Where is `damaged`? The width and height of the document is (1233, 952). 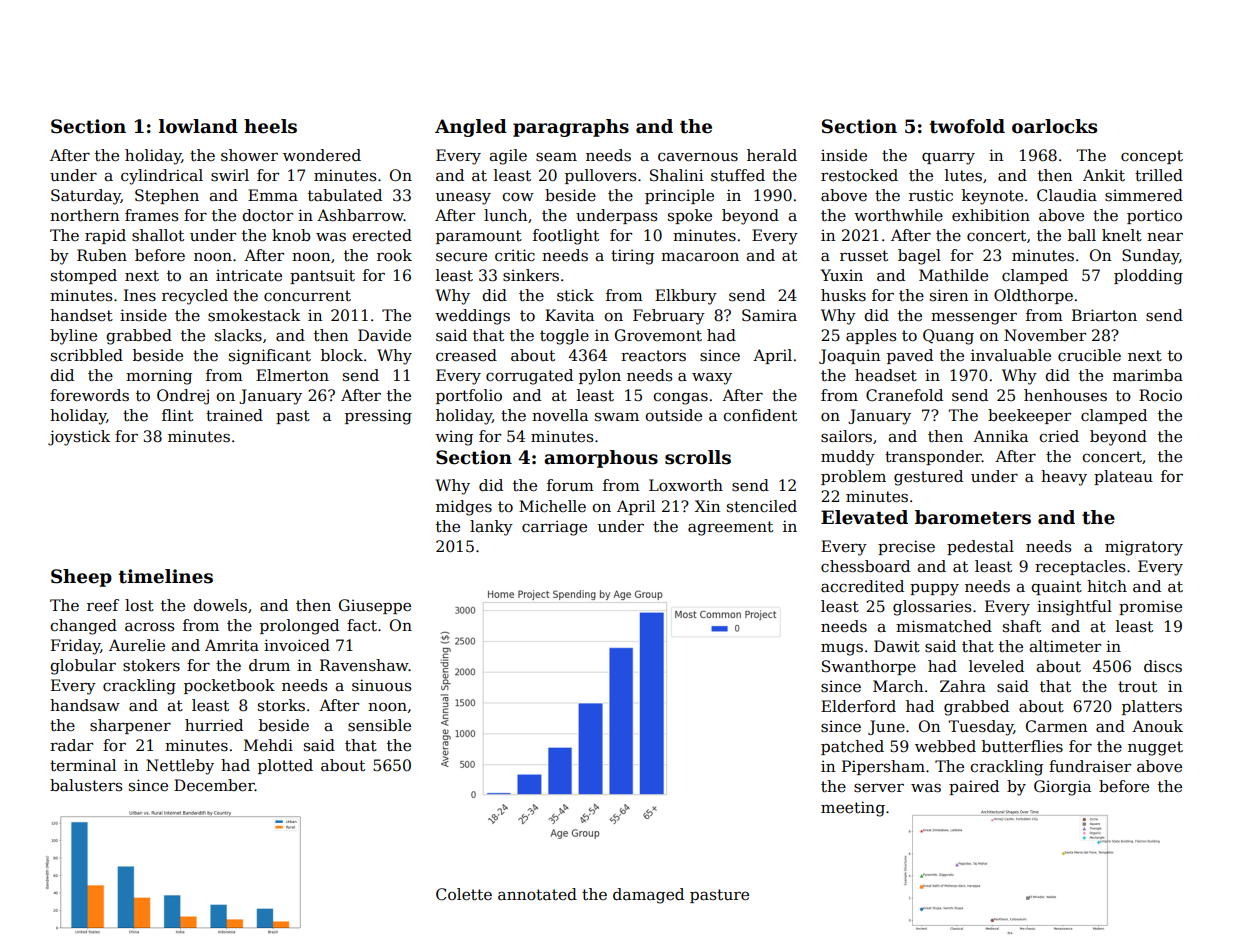
damaged is located at coordinates (648, 896).
